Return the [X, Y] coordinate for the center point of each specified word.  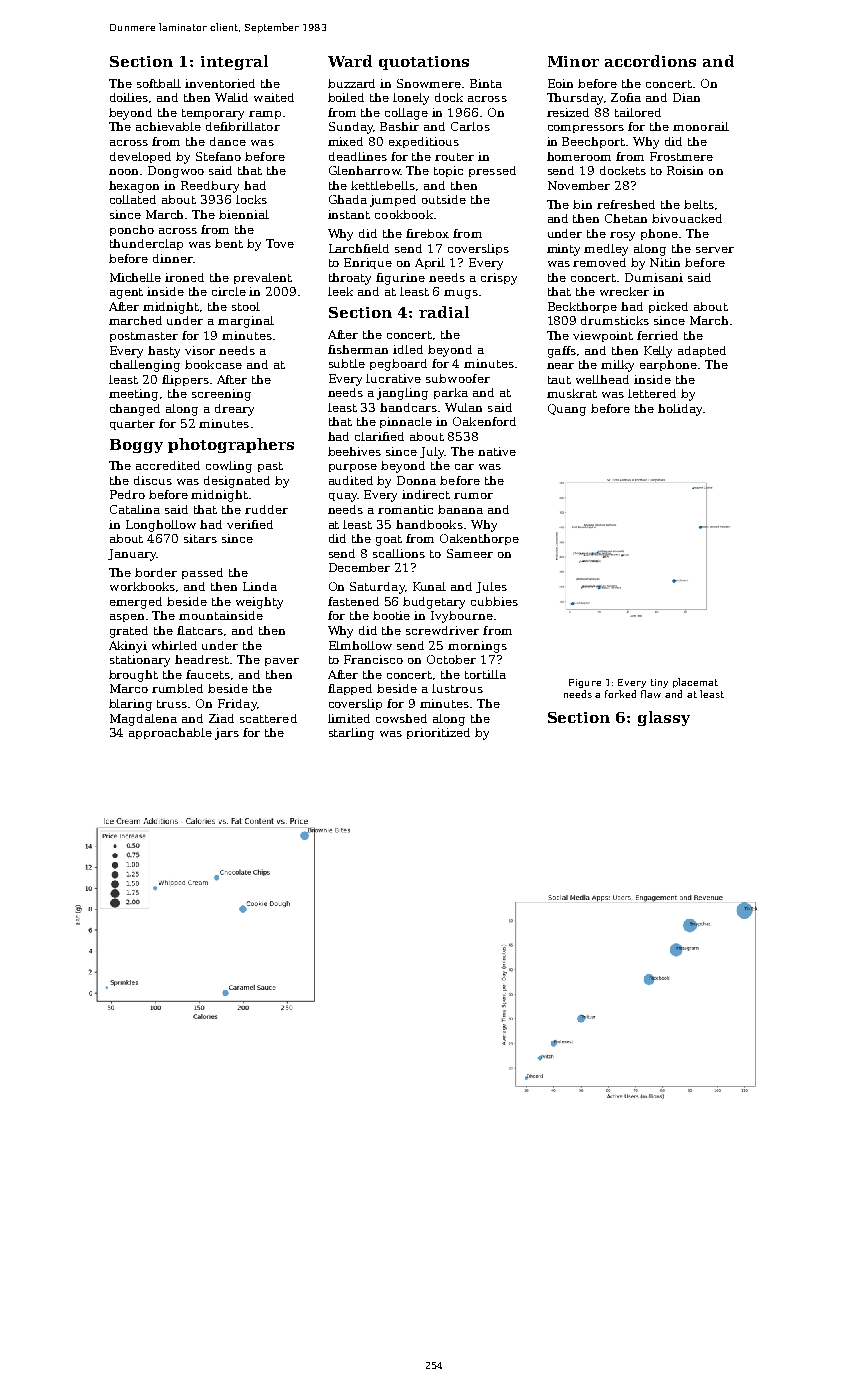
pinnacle [406, 422]
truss [173, 704]
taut [559, 380]
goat [389, 540]
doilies [129, 97]
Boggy [136, 446]
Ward [350, 61]
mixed [345, 141]
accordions [650, 61]
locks [251, 199]
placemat [695, 683]
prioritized [438, 733]
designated [237, 482]
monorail [701, 126]
